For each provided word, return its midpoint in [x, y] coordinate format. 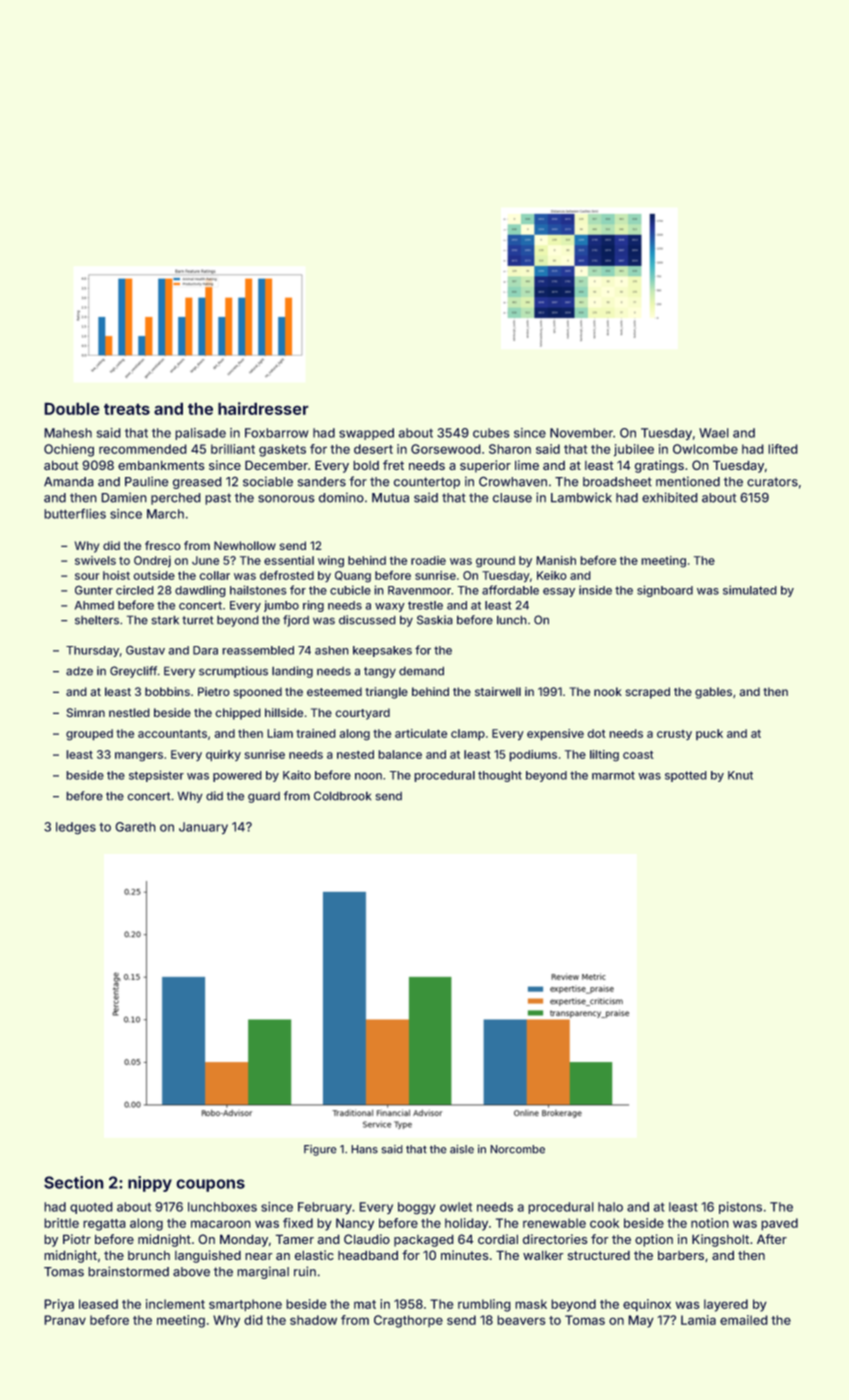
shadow [313, 1320]
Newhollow [245, 545]
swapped [366, 434]
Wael [714, 433]
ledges [76, 828]
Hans [364, 1149]
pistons [740, 1208]
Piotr [77, 1239]
